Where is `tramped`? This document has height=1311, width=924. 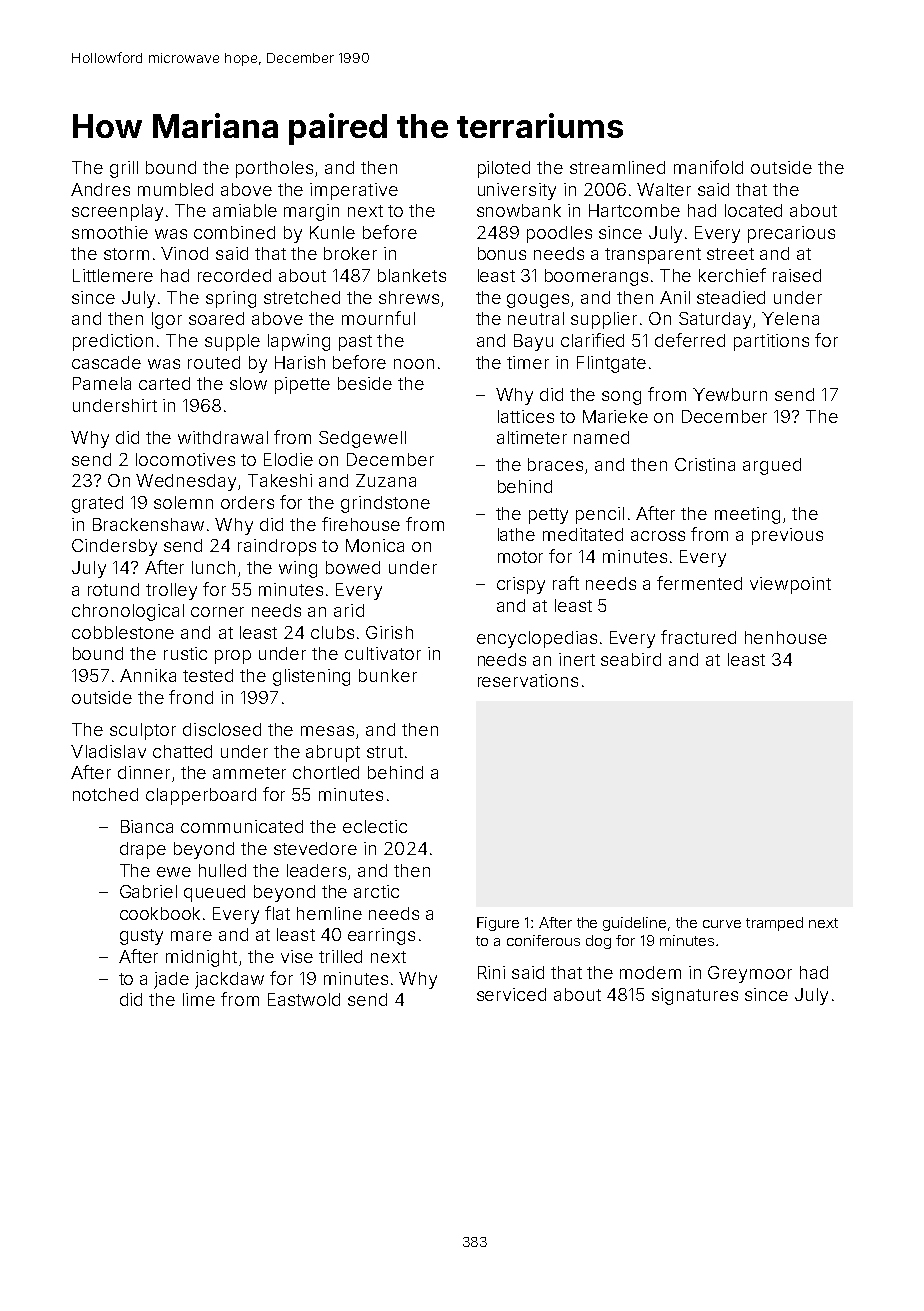
tramped is located at coordinates (774, 924).
